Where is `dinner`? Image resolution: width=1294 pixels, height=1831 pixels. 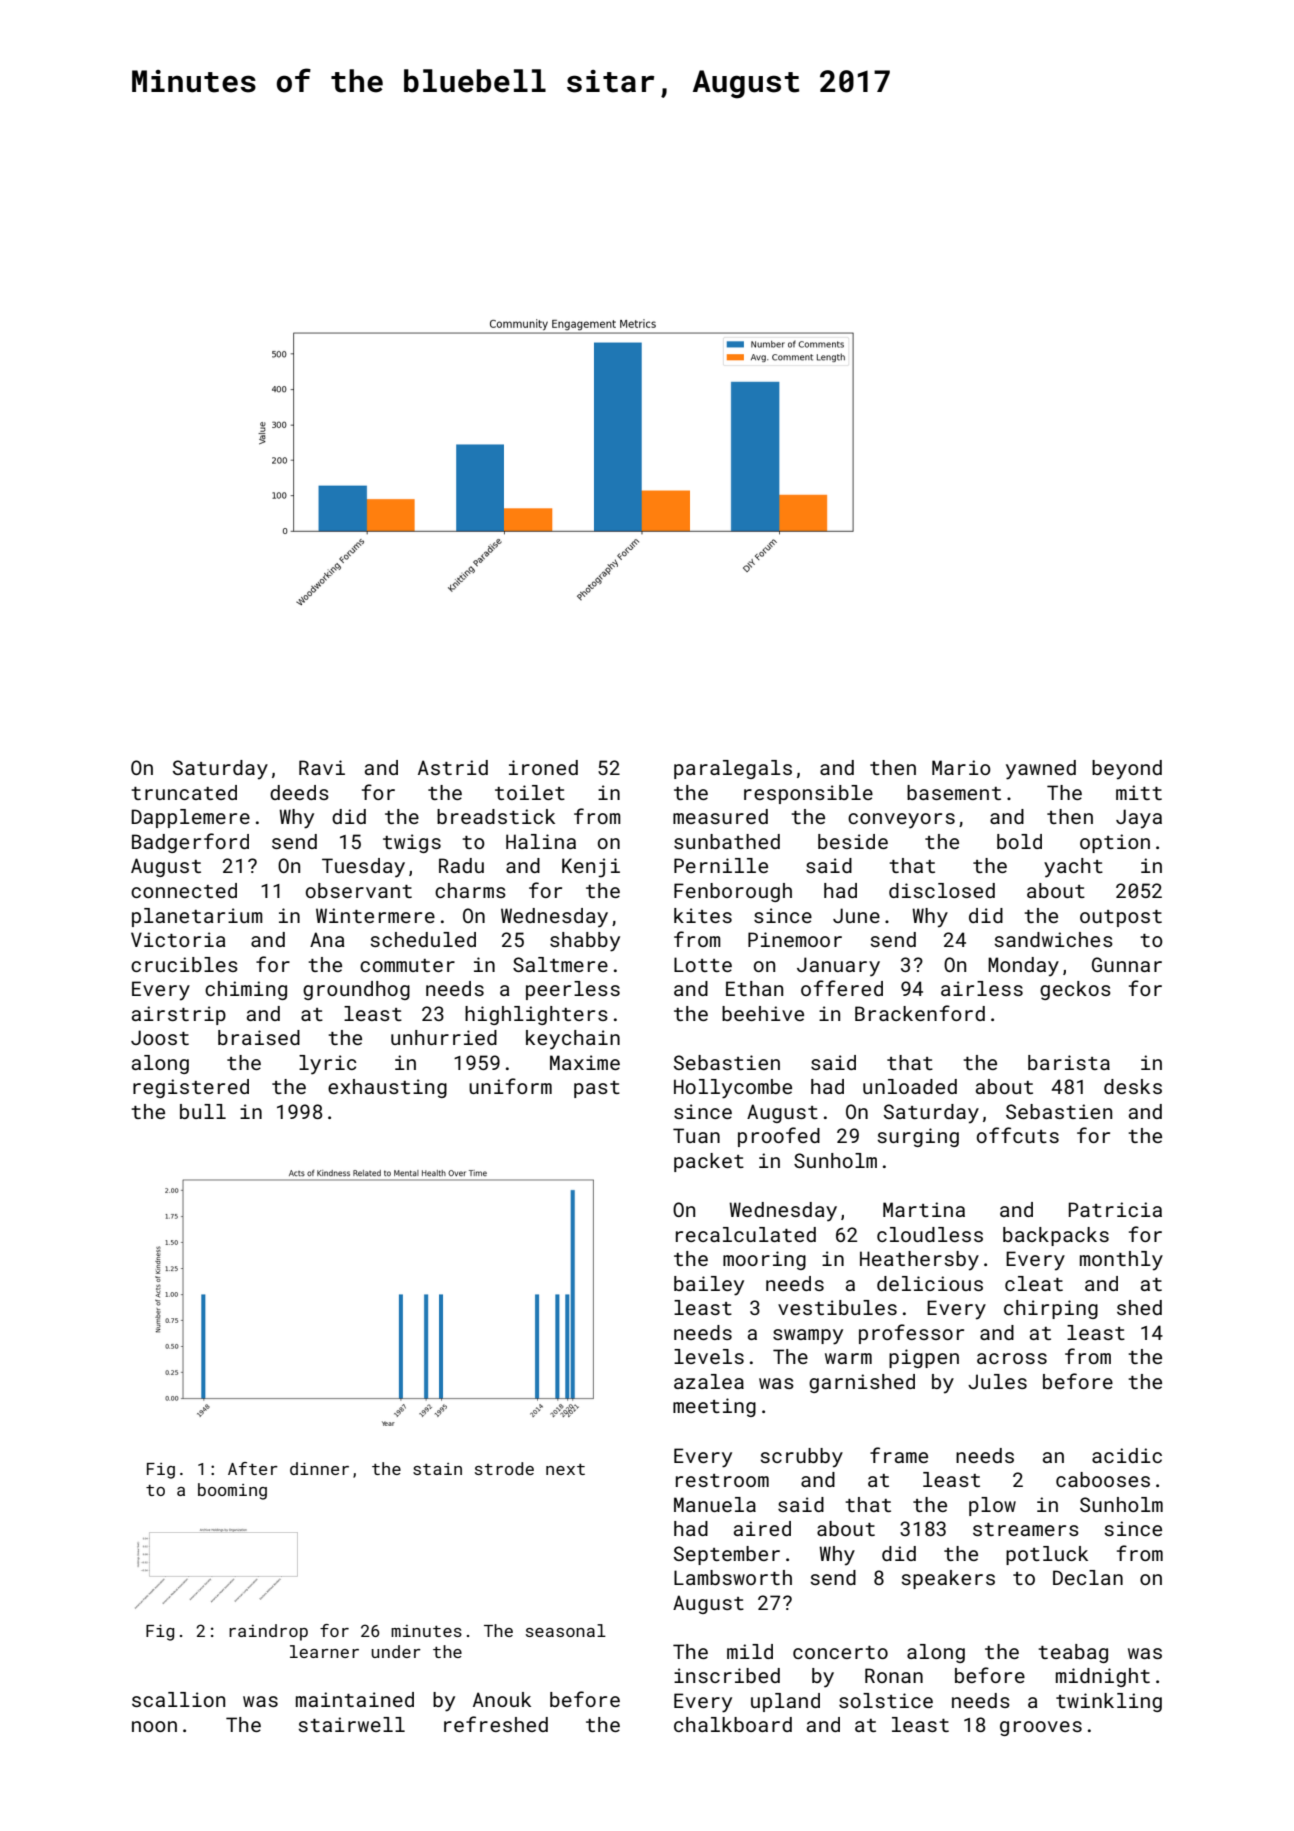 dinner is located at coordinates (319, 1468).
